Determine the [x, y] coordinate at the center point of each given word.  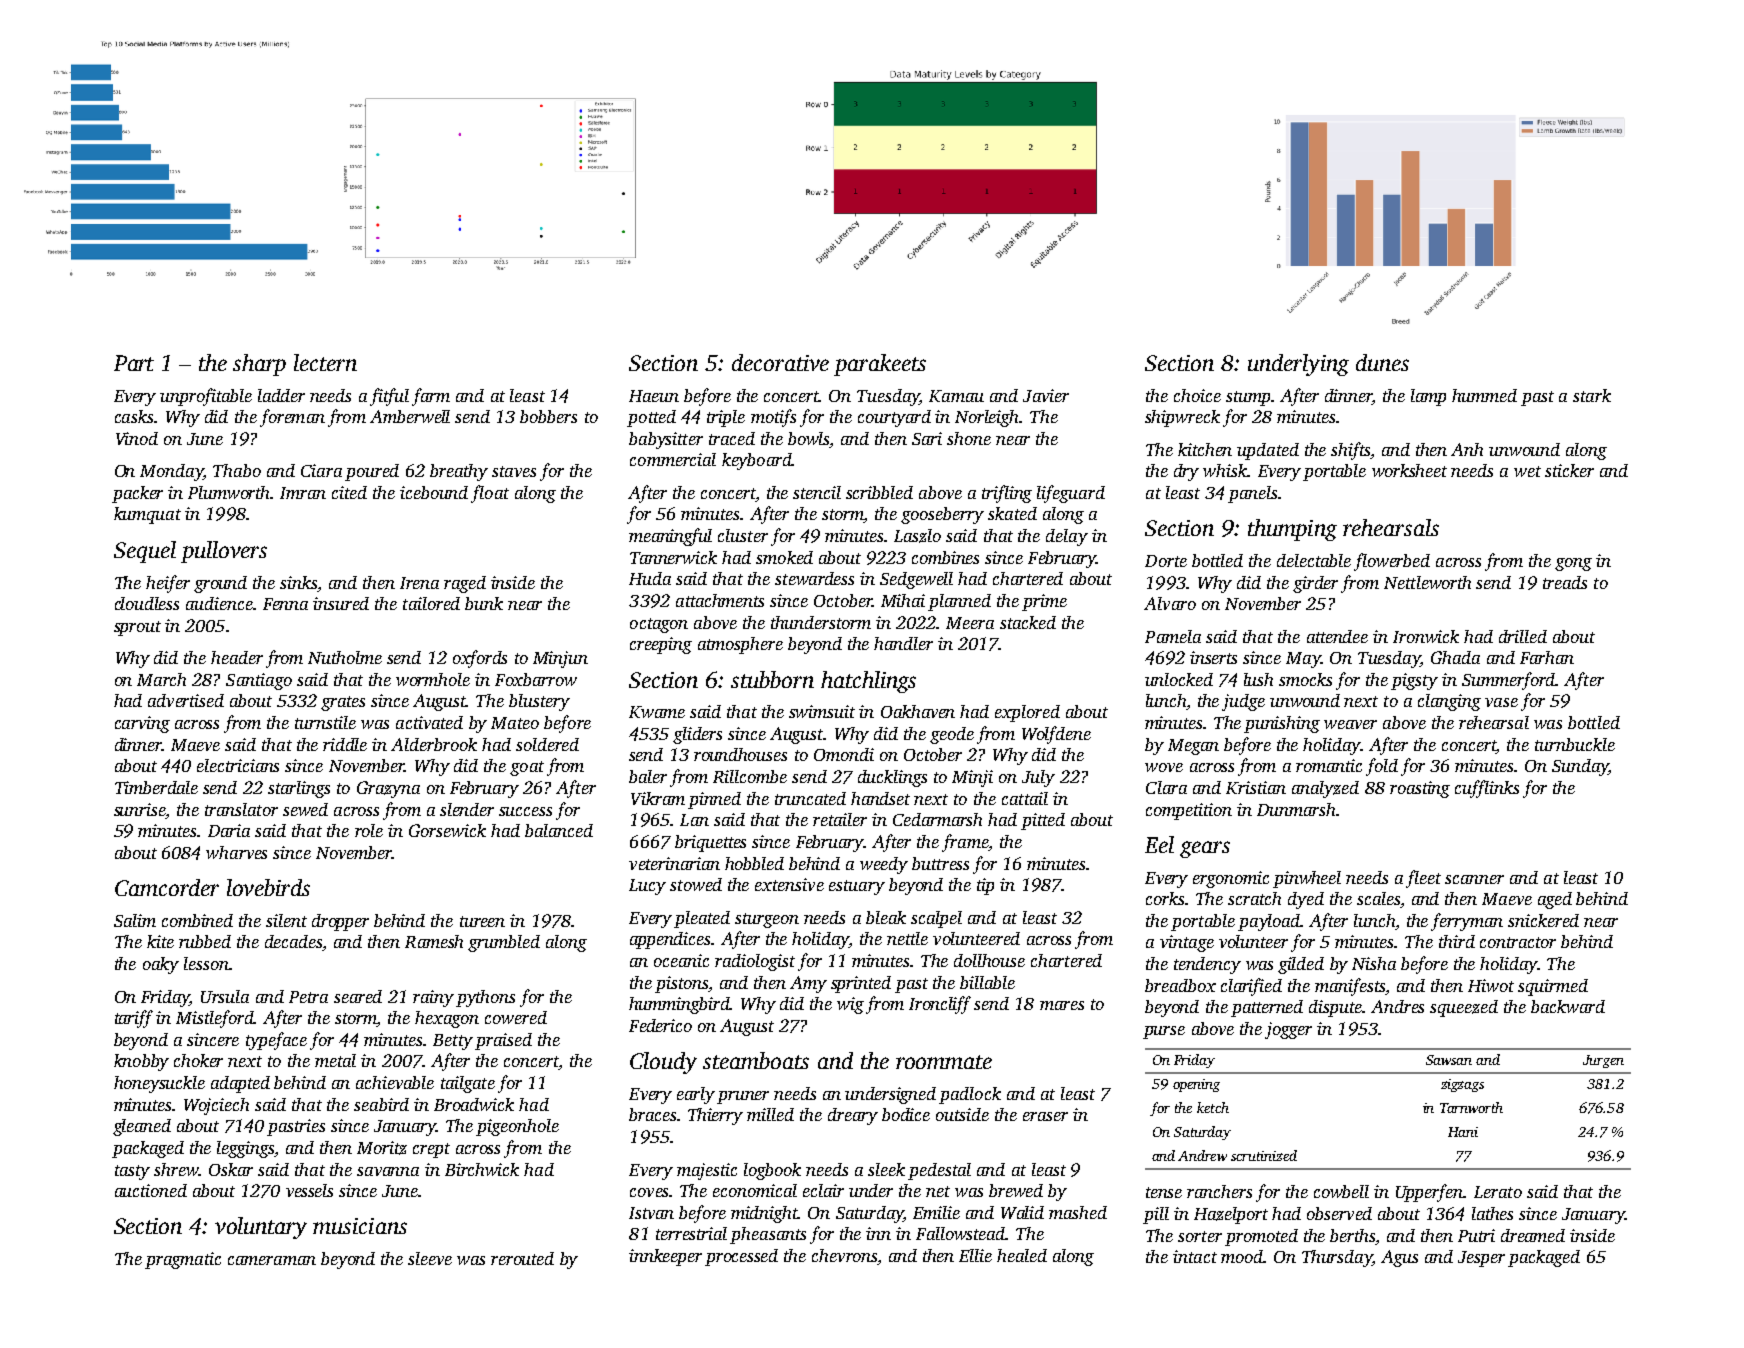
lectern [325, 362]
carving [142, 724]
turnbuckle [1575, 744]
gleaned [142, 1127]
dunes [1382, 362]
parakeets [880, 365]
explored [1027, 713]
